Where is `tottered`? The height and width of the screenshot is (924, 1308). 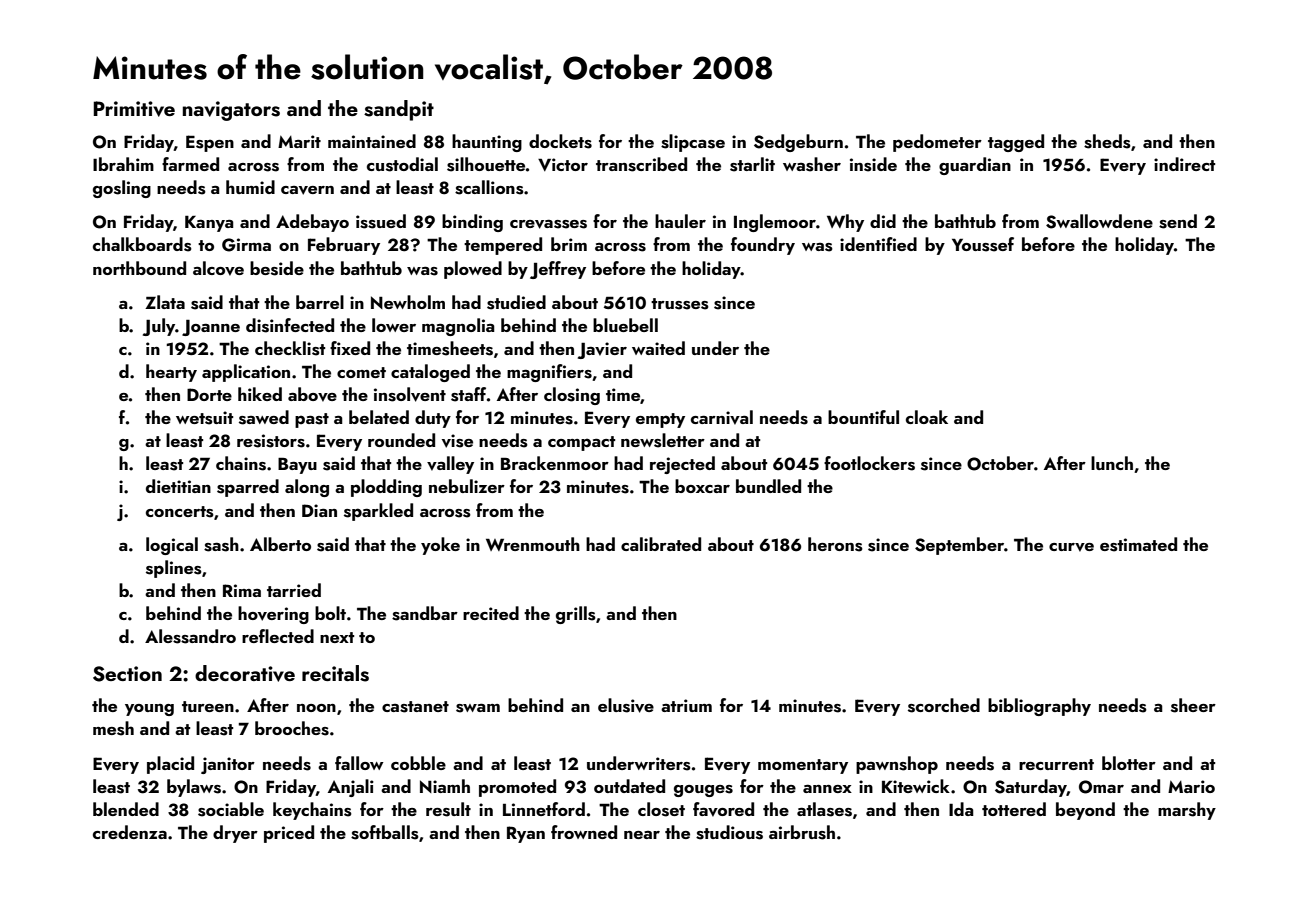 tottered is located at coordinates (1014, 809).
